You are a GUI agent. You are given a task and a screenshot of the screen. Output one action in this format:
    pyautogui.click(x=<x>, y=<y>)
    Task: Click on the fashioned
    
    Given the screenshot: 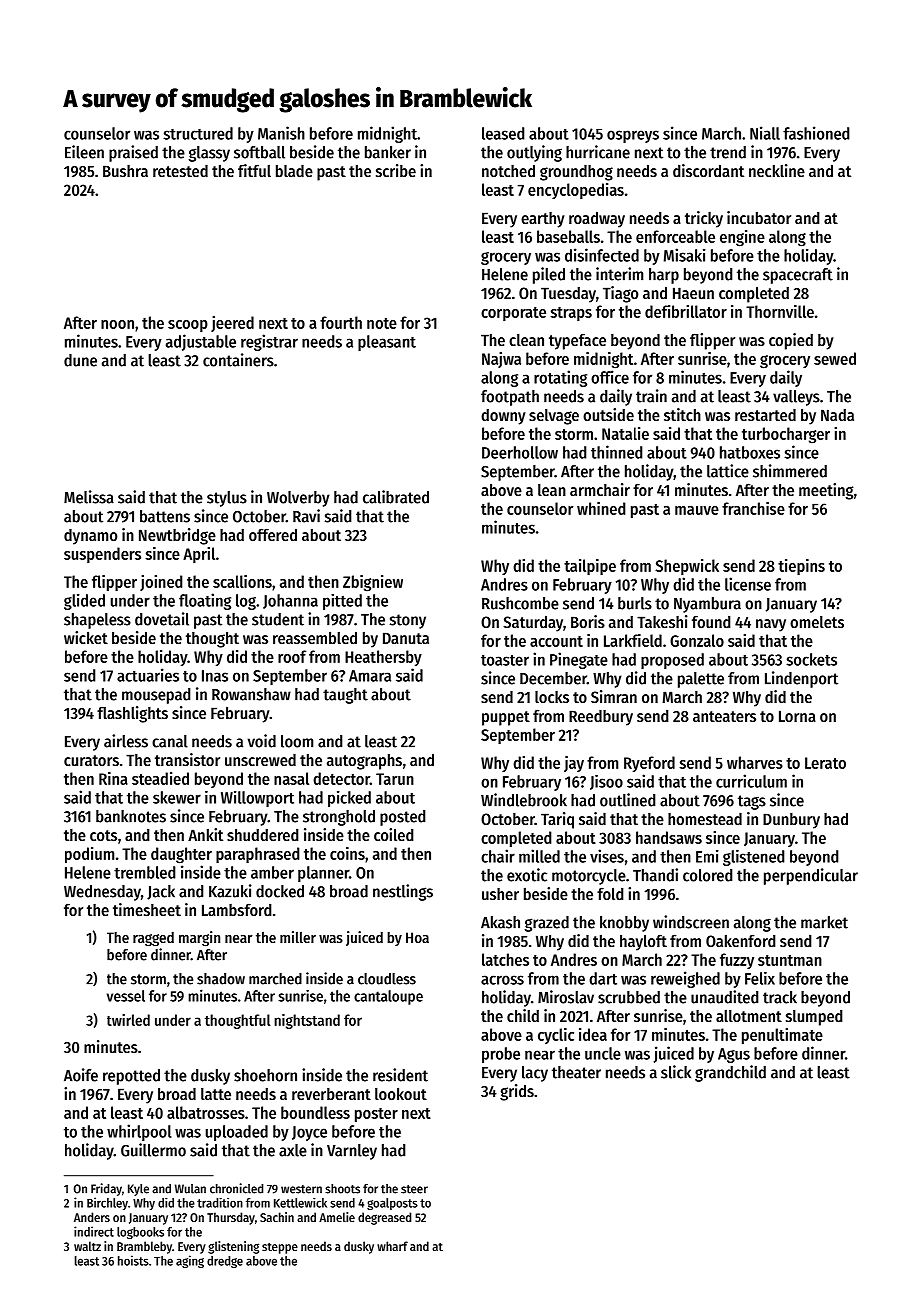 What is the action you would take?
    pyautogui.click(x=816, y=133)
